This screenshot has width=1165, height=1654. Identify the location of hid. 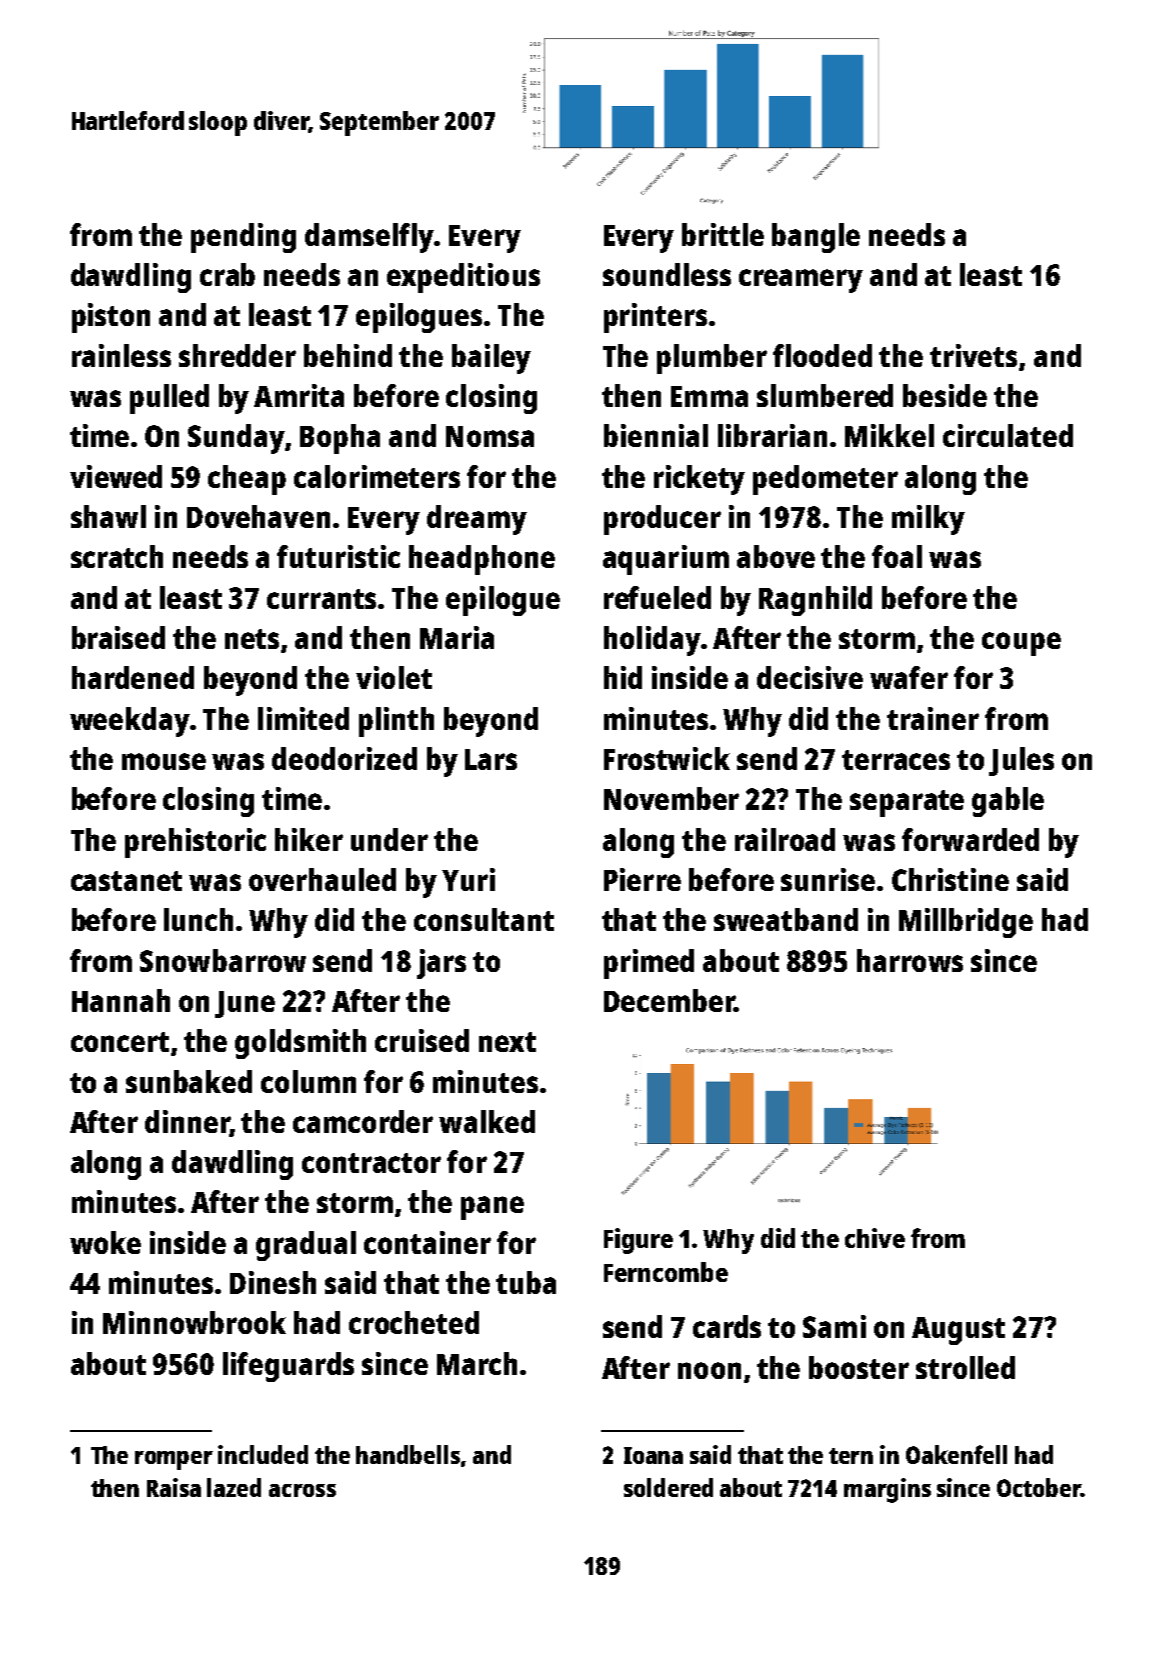
(623, 677).
